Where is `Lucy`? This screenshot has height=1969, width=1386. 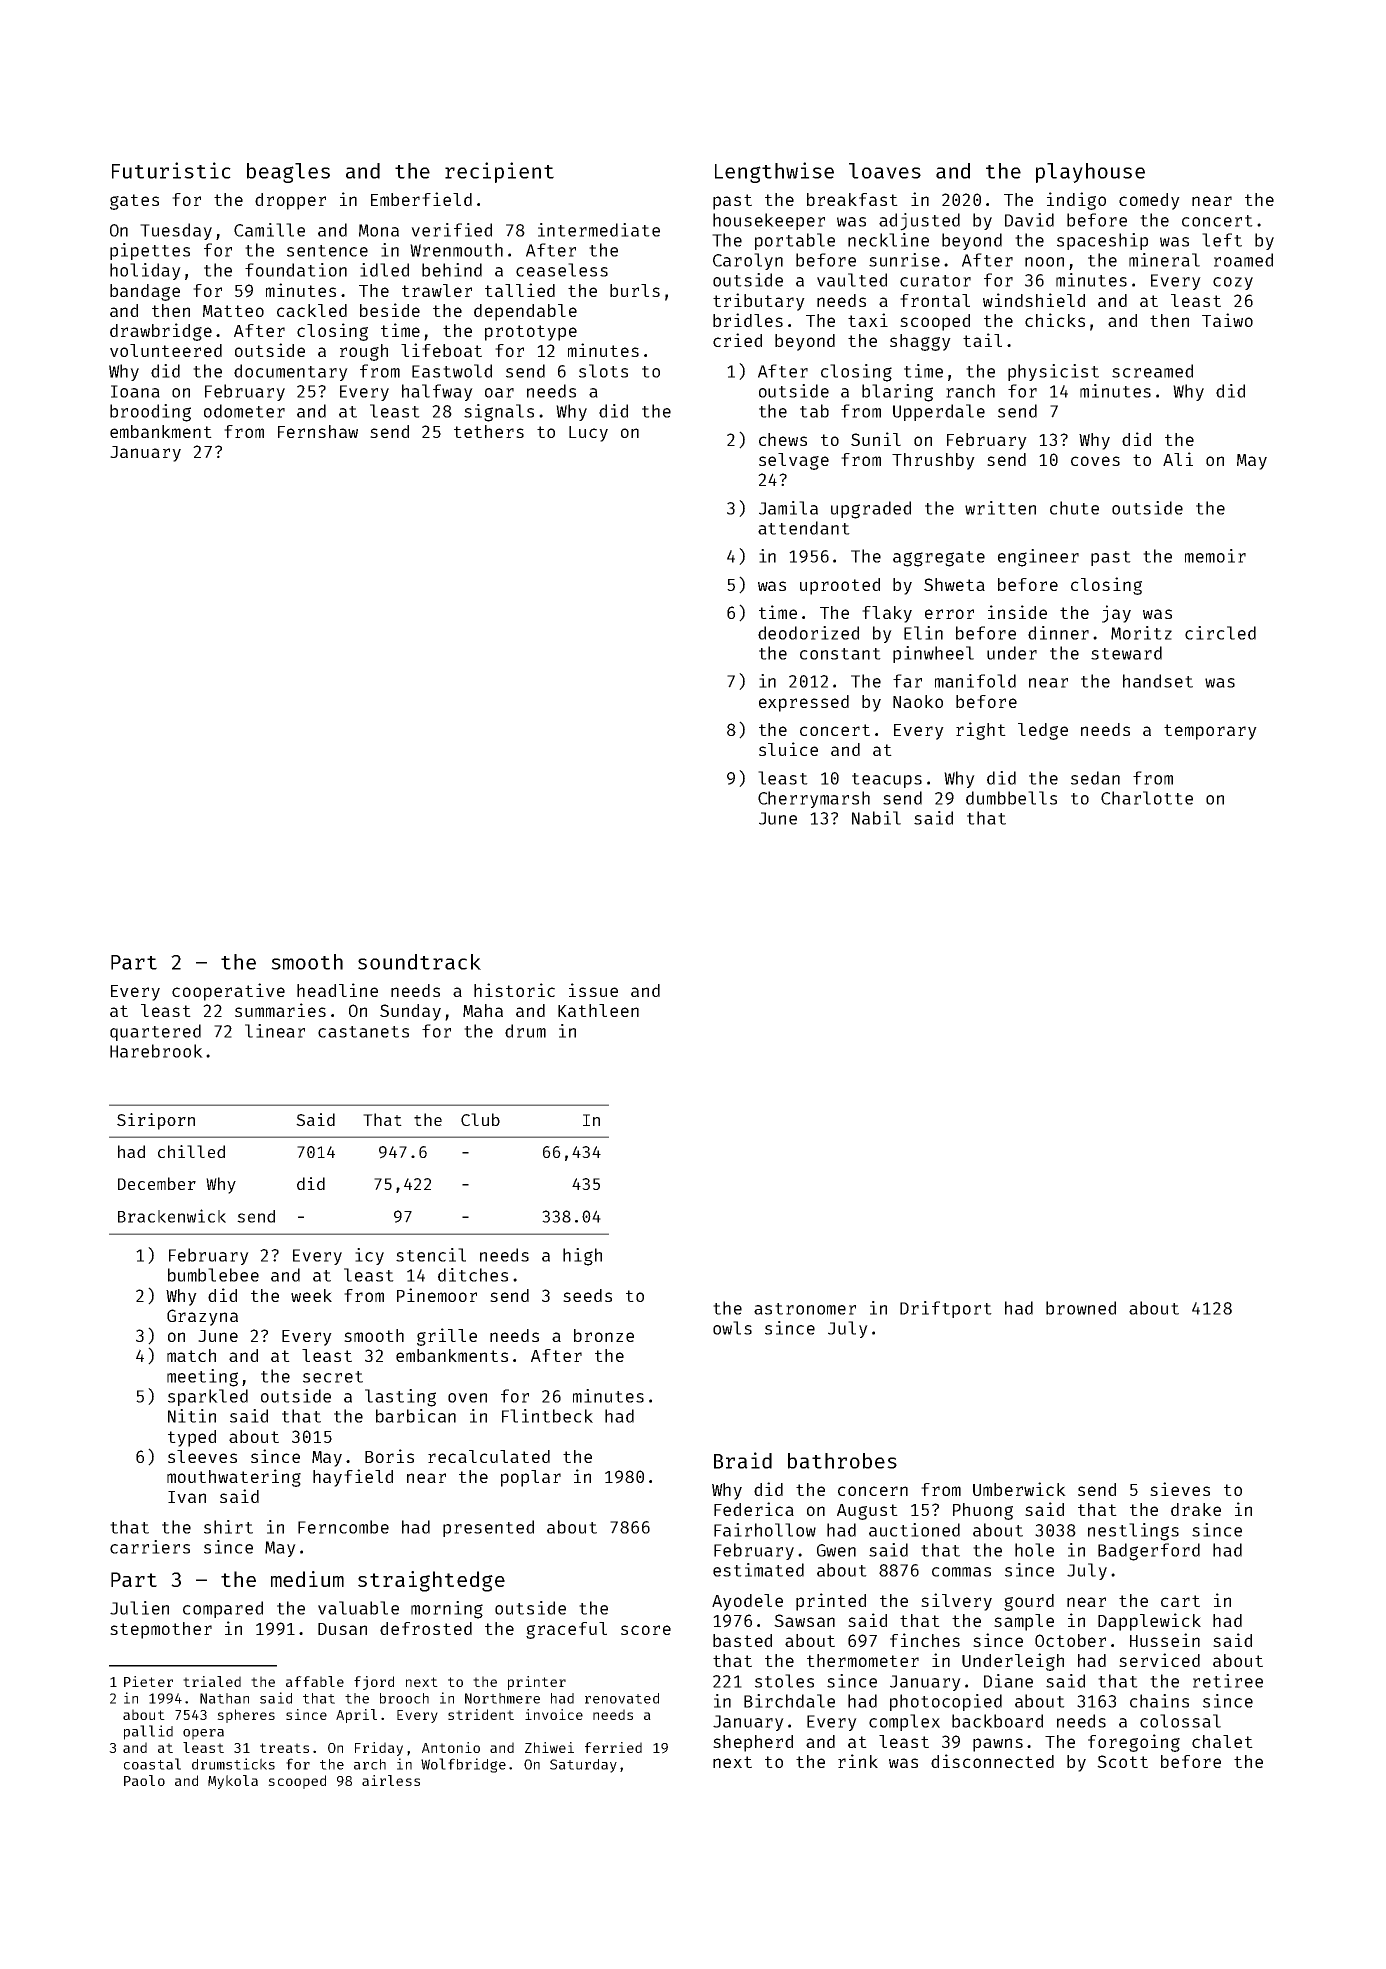 Lucy is located at coordinates (588, 434).
